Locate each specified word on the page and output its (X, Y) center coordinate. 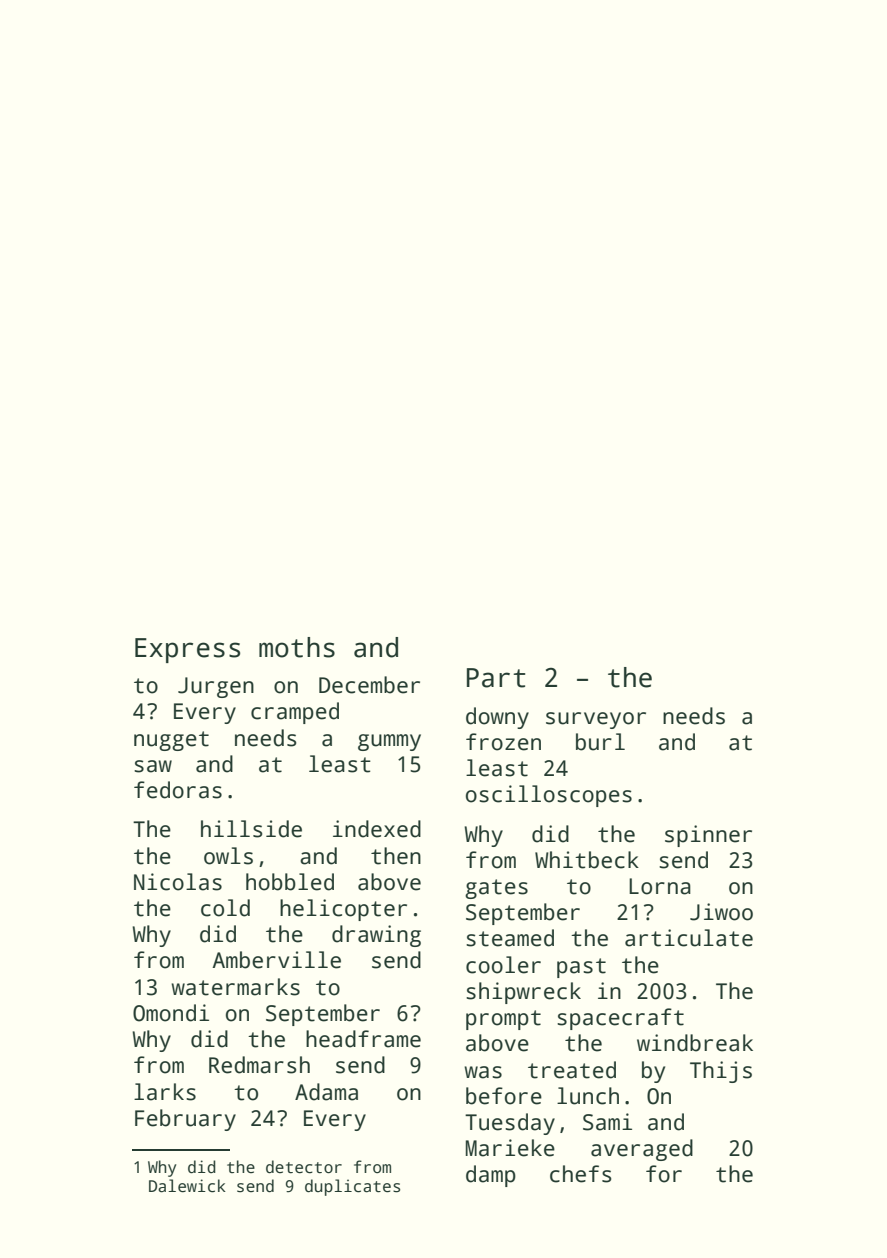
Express (187, 650)
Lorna (660, 886)
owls (228, 856)
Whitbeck (587, 860)
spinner (708, 836)
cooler (503, 965)
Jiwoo (721, 912)
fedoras (178, 790)
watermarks (235, 987)
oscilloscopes (549, 796)
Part (496, 678)
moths (297, 647)
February (185, 1120)
